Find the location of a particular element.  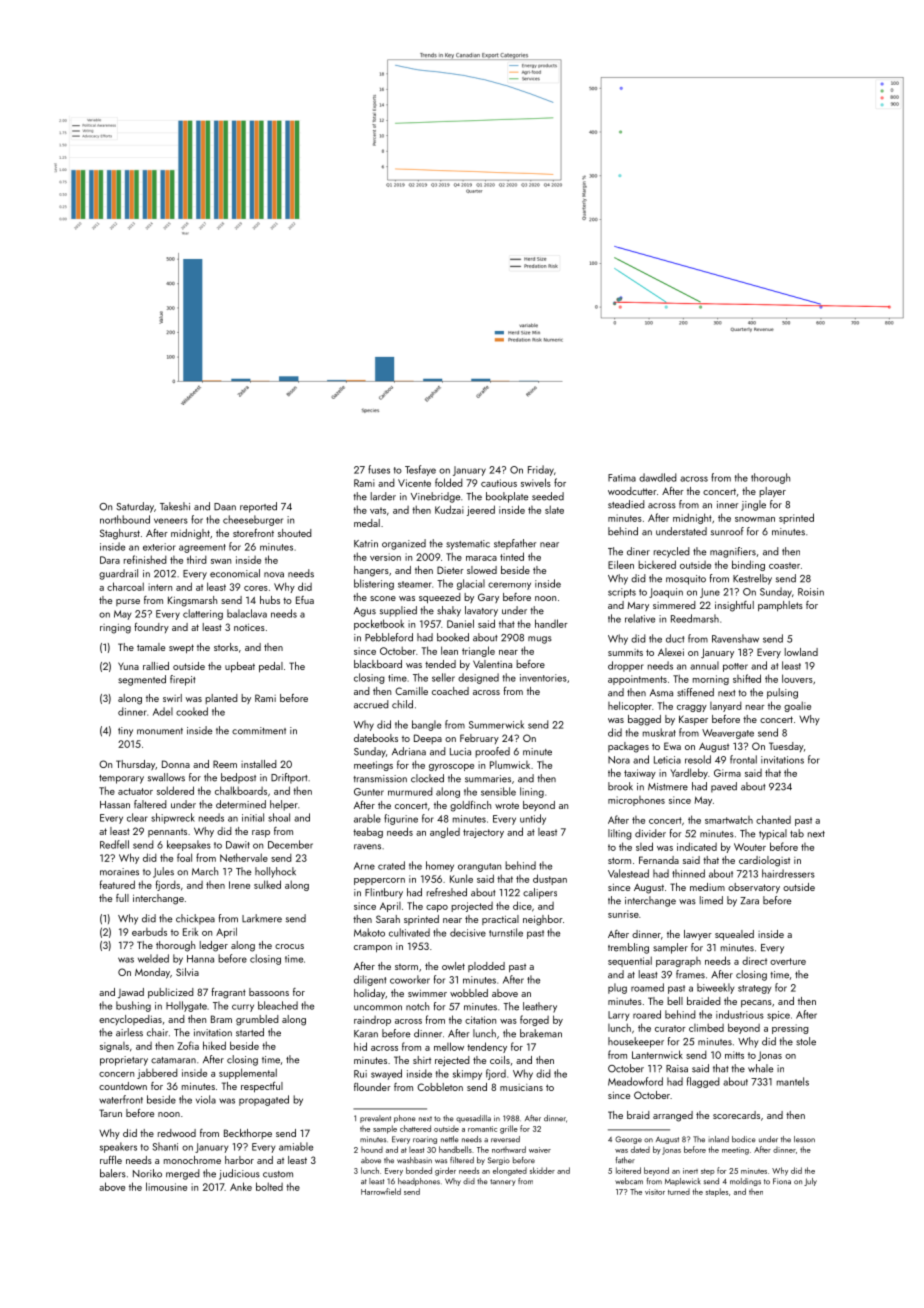

Fernanda is located at coordinates (659, 860).
